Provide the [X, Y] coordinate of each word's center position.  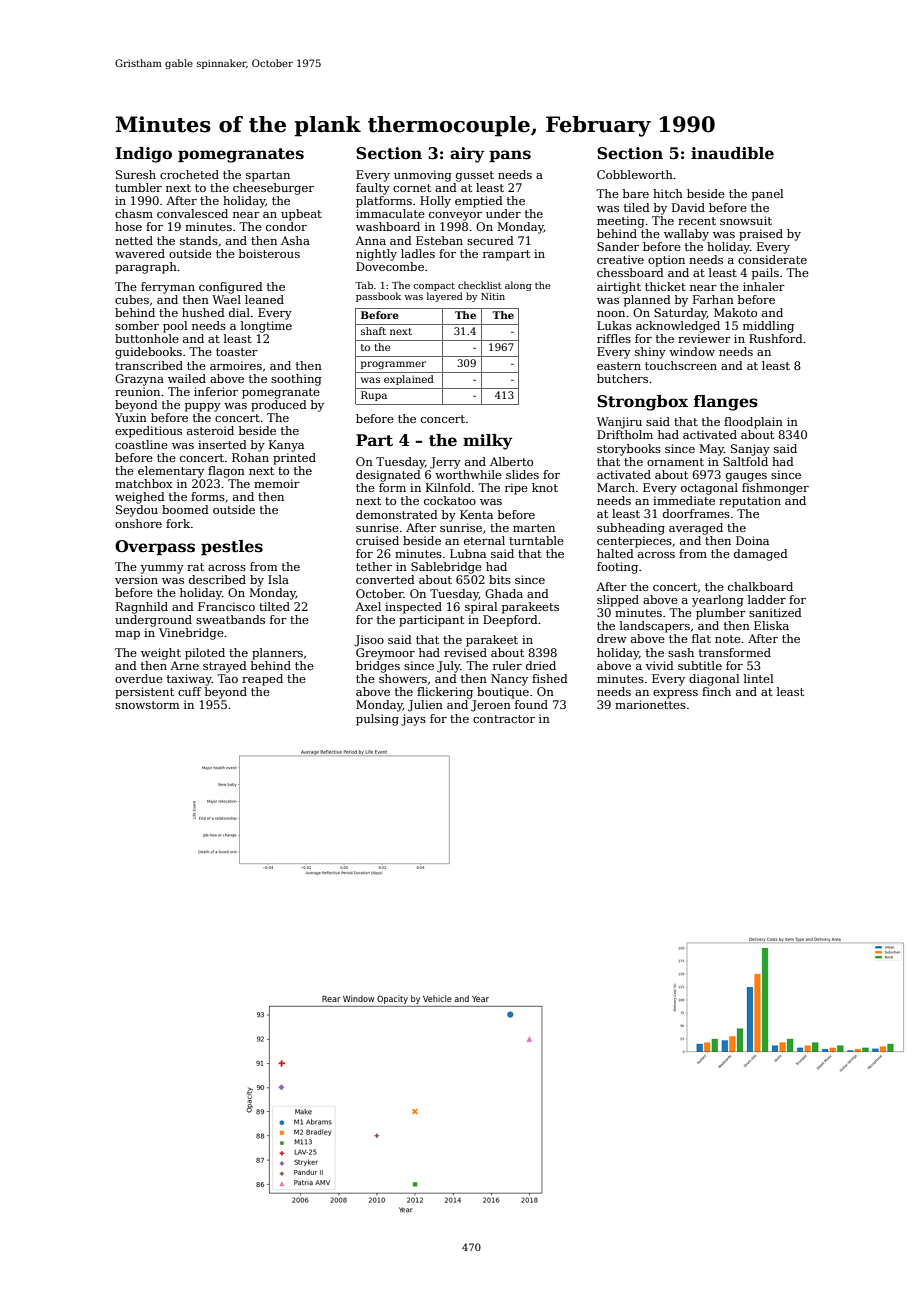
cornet [412, 188]
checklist [480, 285]
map [127, 635]
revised [465, 652]
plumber [721, 614]
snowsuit [746, 220]
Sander [618, 246]
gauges [746, 477]
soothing [296, 380]
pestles [232, 548]
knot [545, 487]
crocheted [189, 174]
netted [134, 240]
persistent [144, 693]
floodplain [753, 423]
